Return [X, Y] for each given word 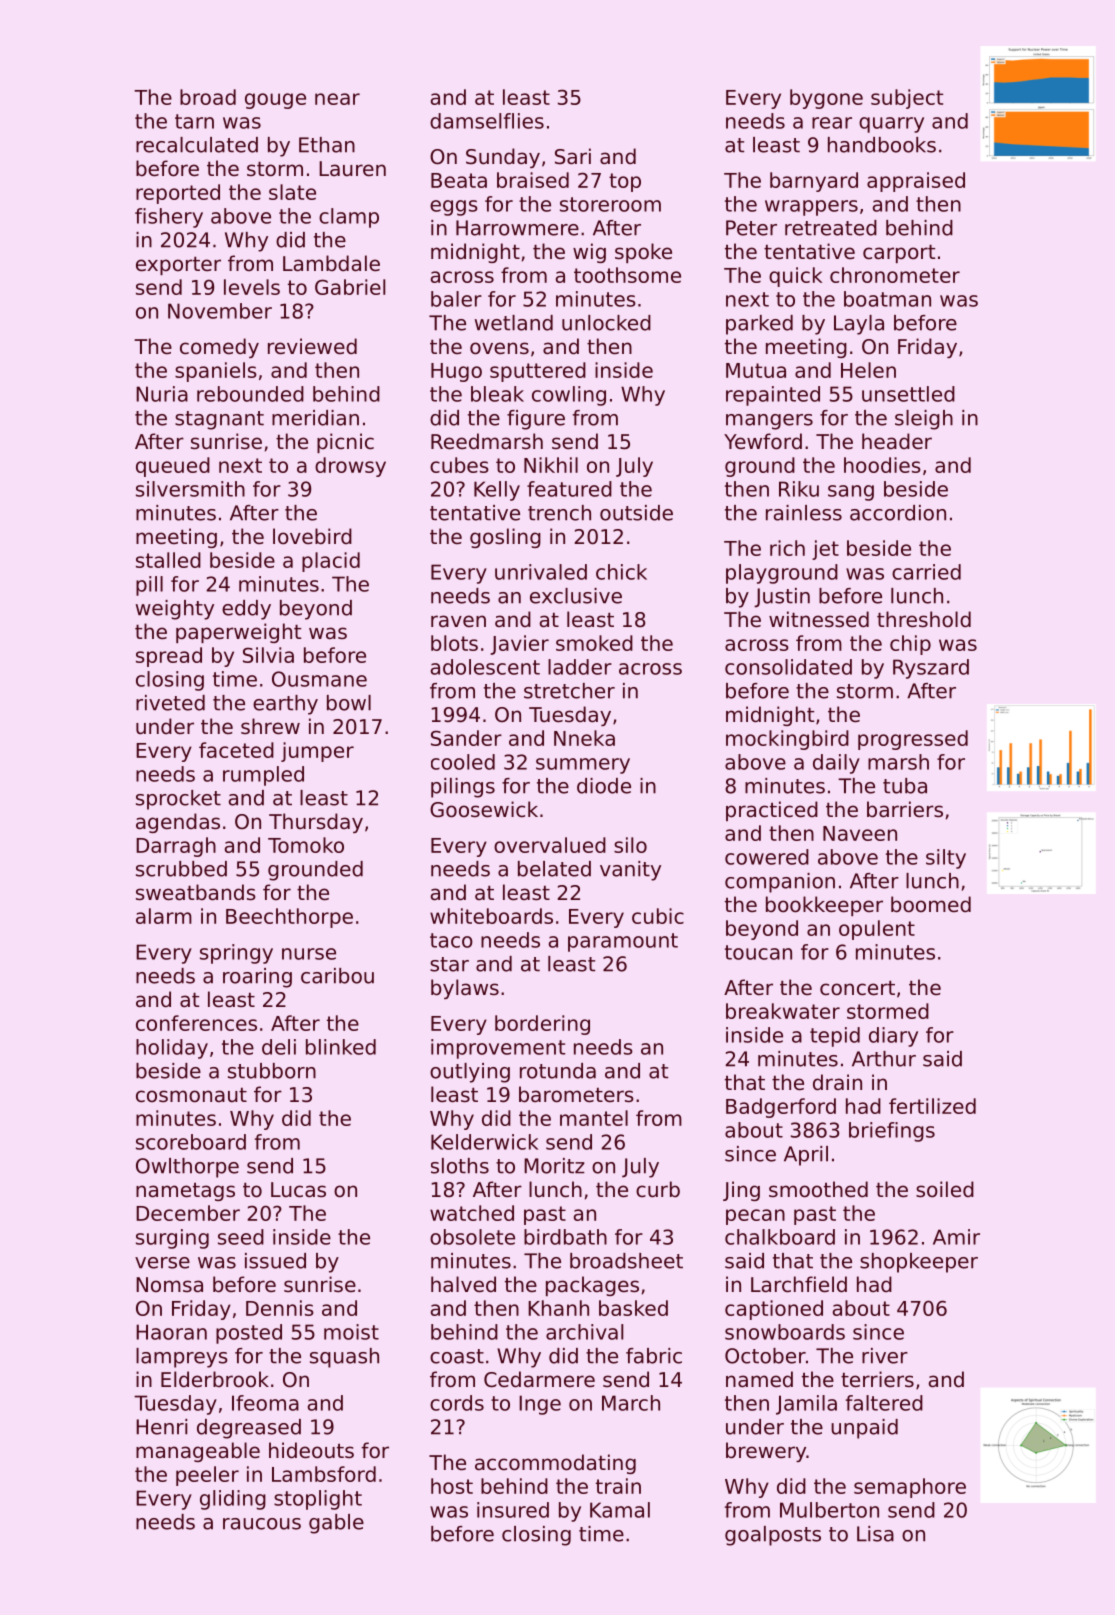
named [759, 1379]
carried [926, 572]
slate [292, 192]
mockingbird [787, 740]
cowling [569, 396]
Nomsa [169, 1284]
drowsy [350, 467]
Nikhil [551, 465]
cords [457, 1403]
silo [630, 845]
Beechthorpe [289, 918]
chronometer [895, 275]
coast [457, 1356]
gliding [233, 1500]
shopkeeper [919, 1263]
